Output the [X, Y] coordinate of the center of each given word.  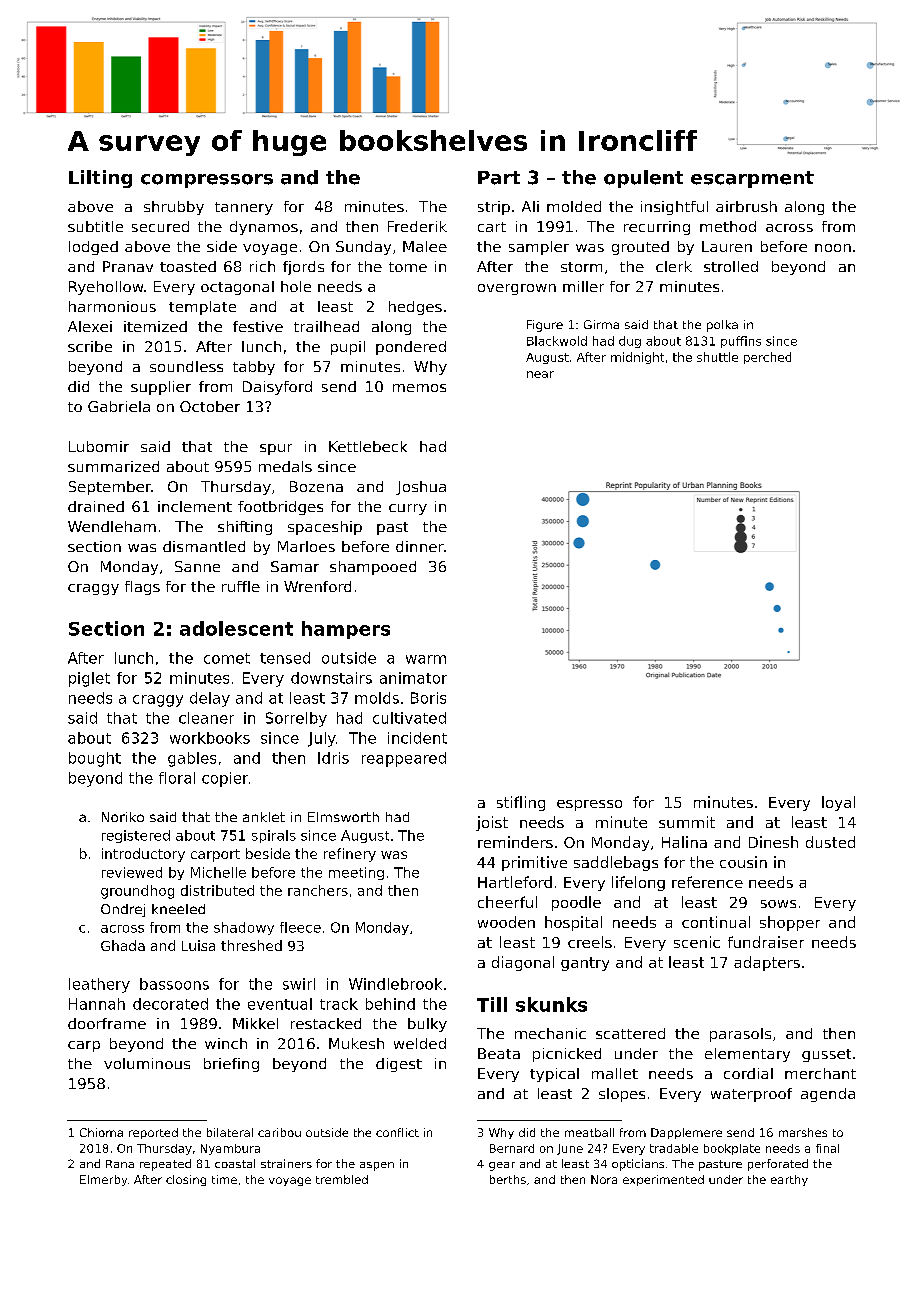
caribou [279, 1132]
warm [426, 659]
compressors [207, 181]
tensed [285, 658]
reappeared [404, 759]
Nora [604, 1179]
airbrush [746, 206]
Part [499, 178]
